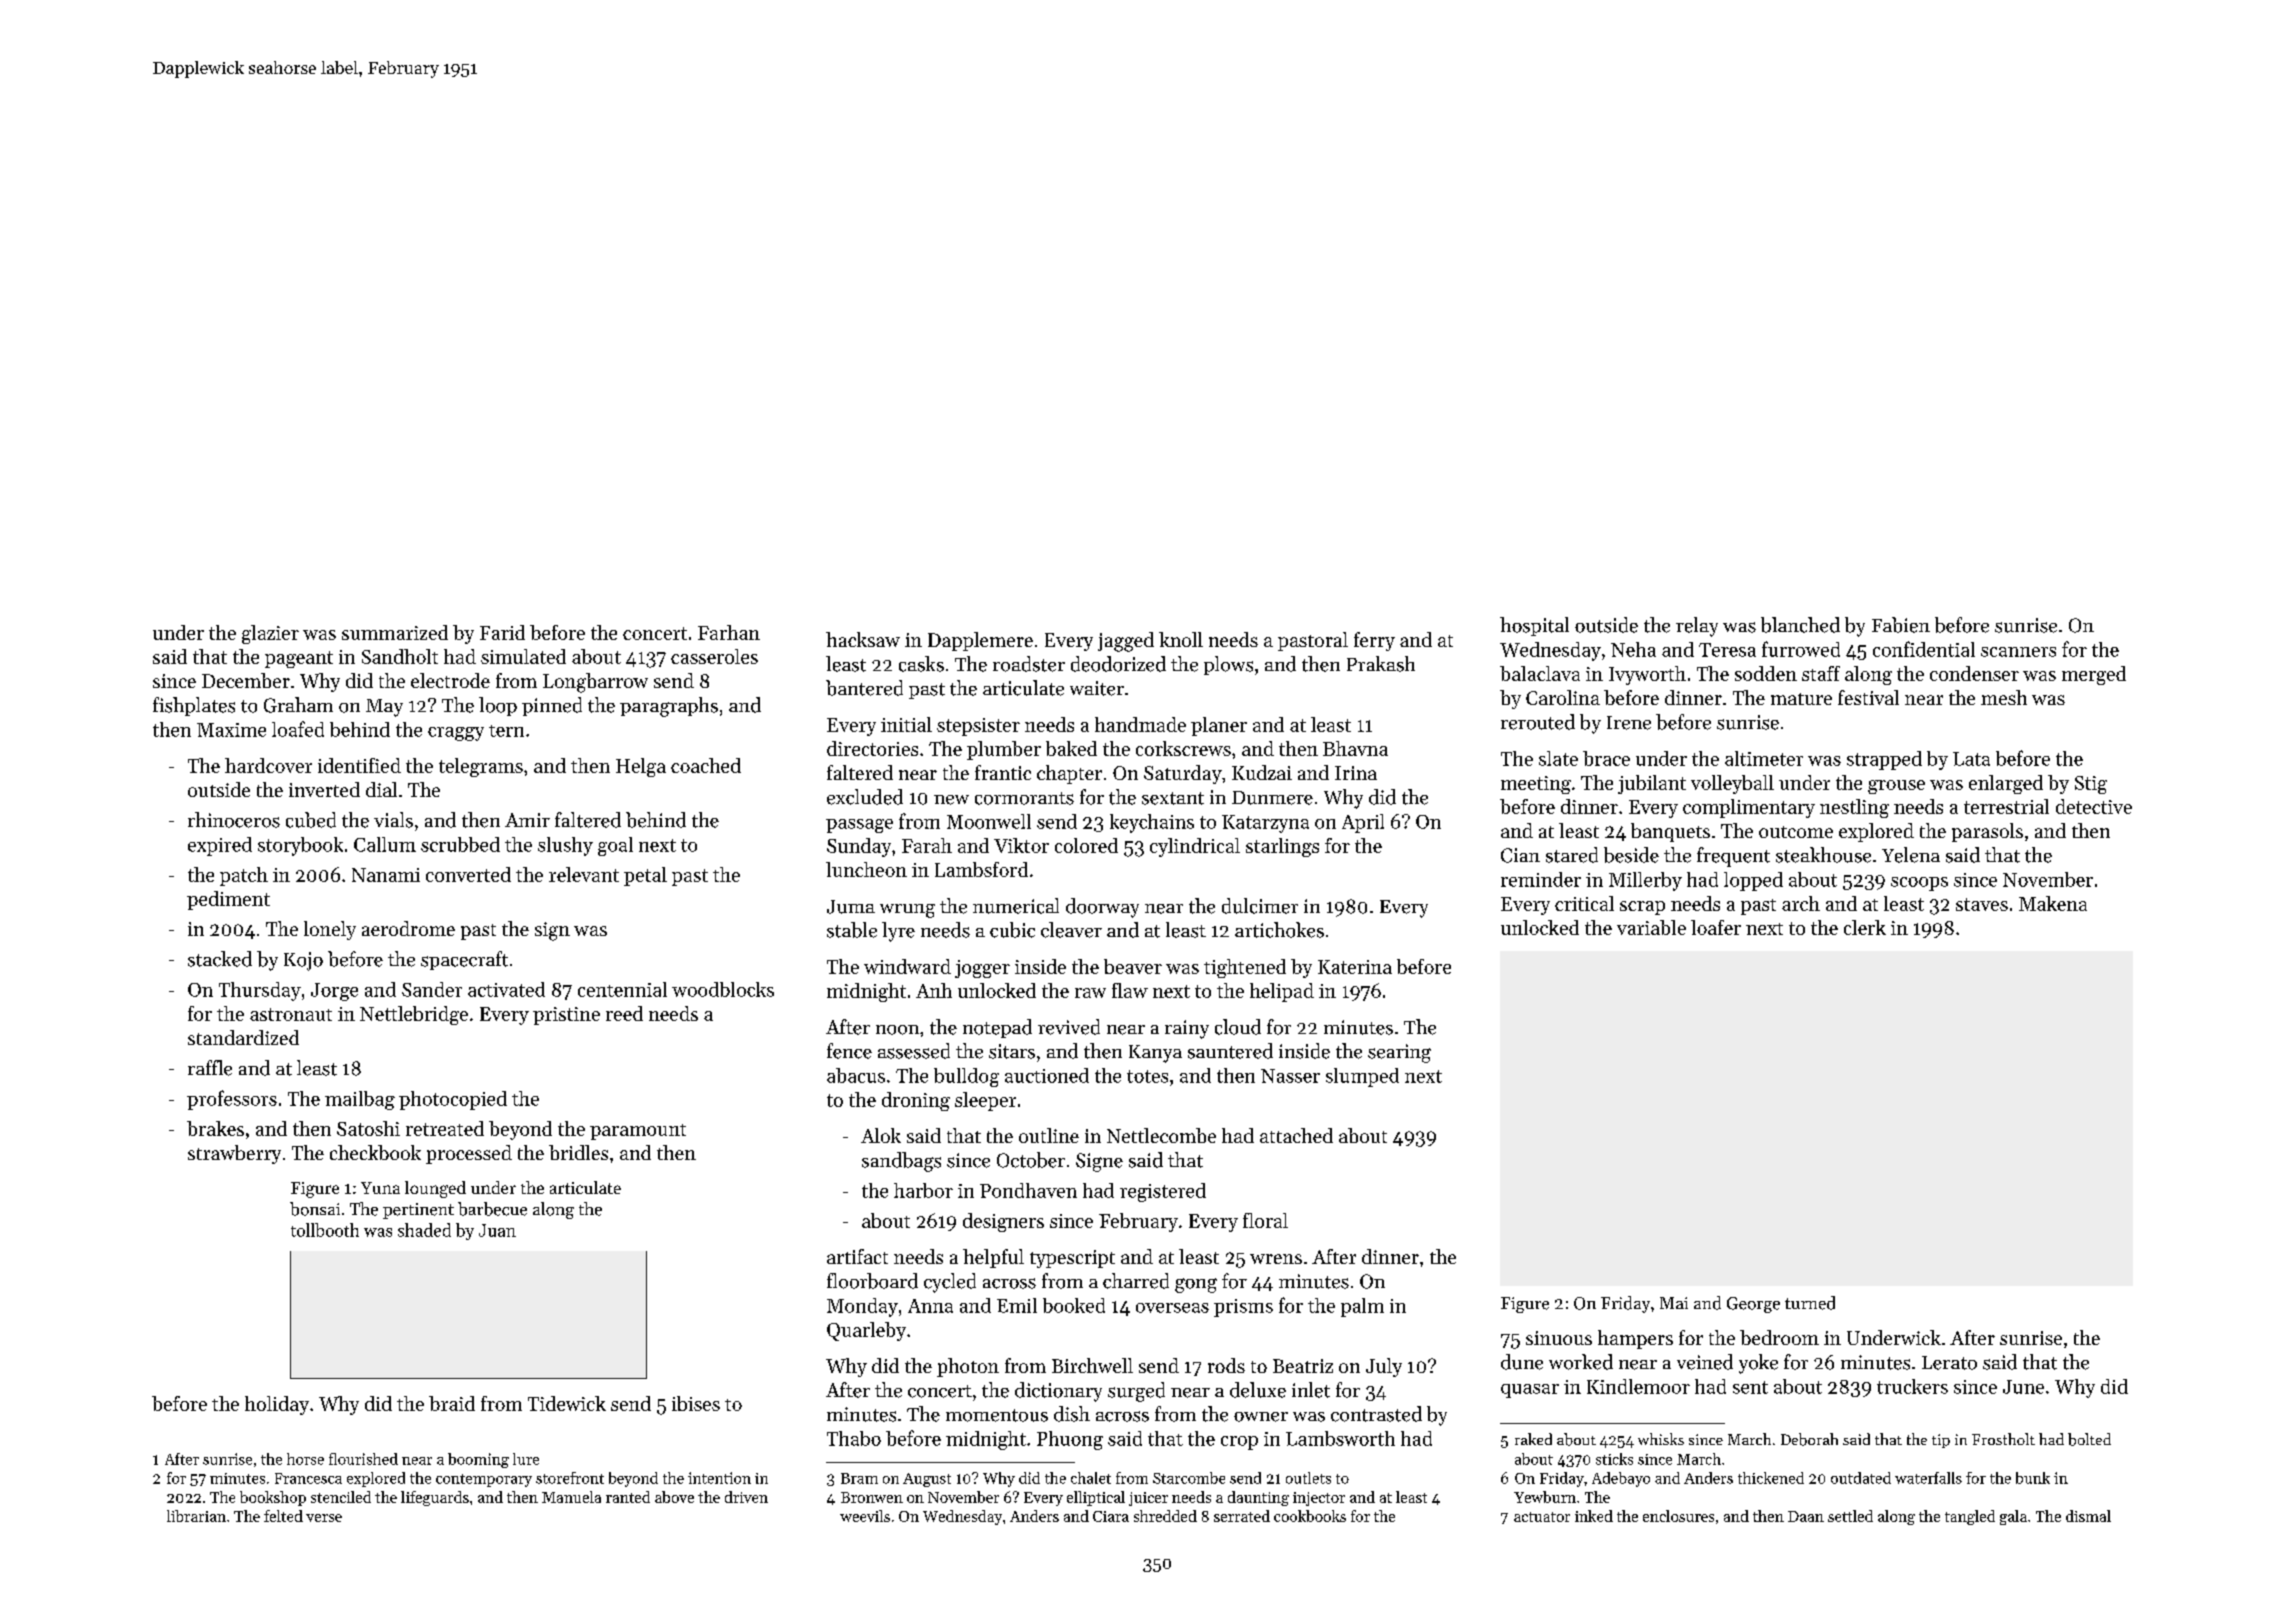 The image size is (2285, 1616). What do you see at coordinates (380, 1188) in the screenshot?
I see `Yuna` at bounding box center [380, 1188].
